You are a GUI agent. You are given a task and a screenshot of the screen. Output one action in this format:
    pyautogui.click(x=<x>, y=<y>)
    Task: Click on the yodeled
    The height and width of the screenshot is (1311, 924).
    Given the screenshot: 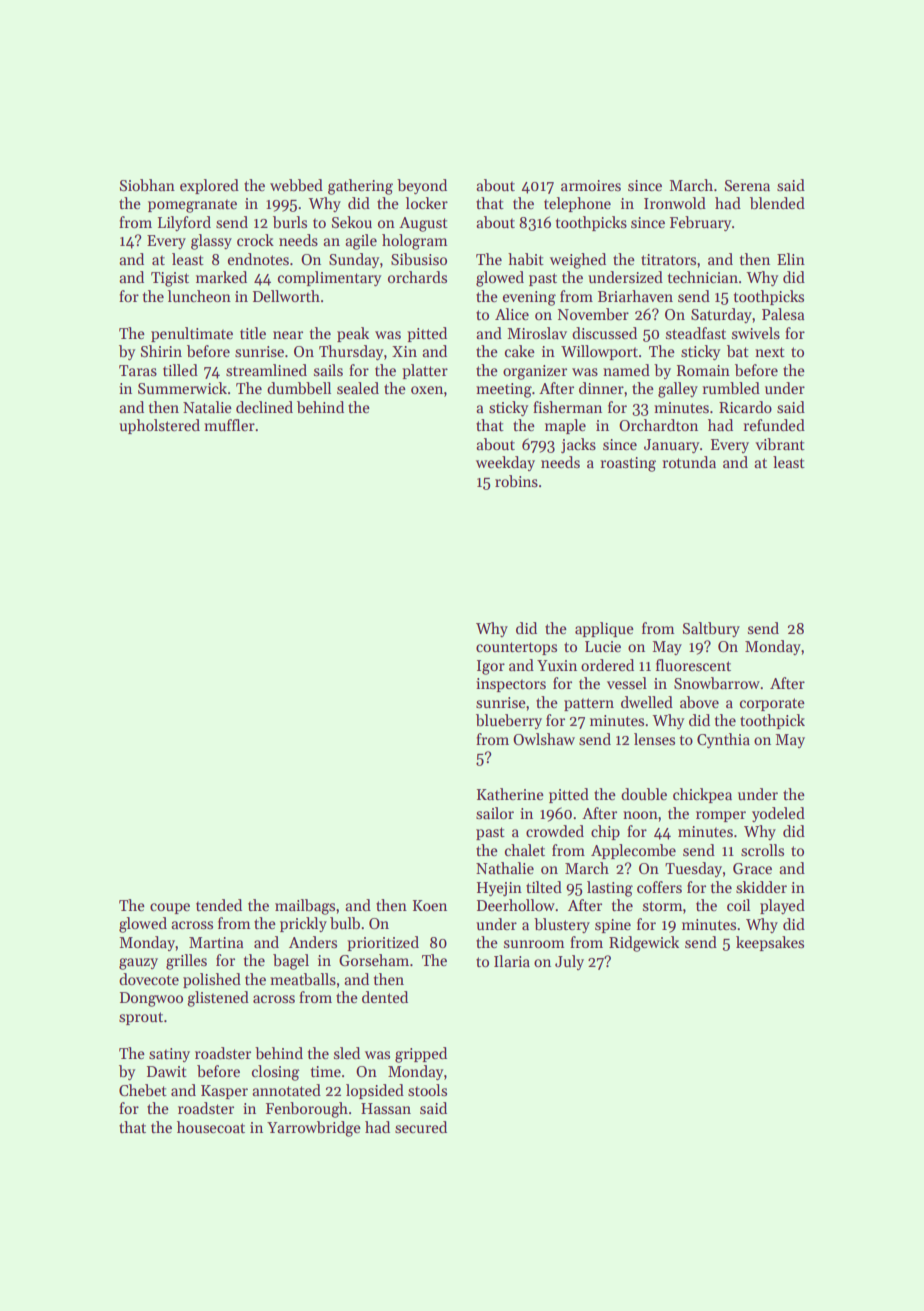 What is the action you would take?
    pyautogui.click(x=778, y=814)
